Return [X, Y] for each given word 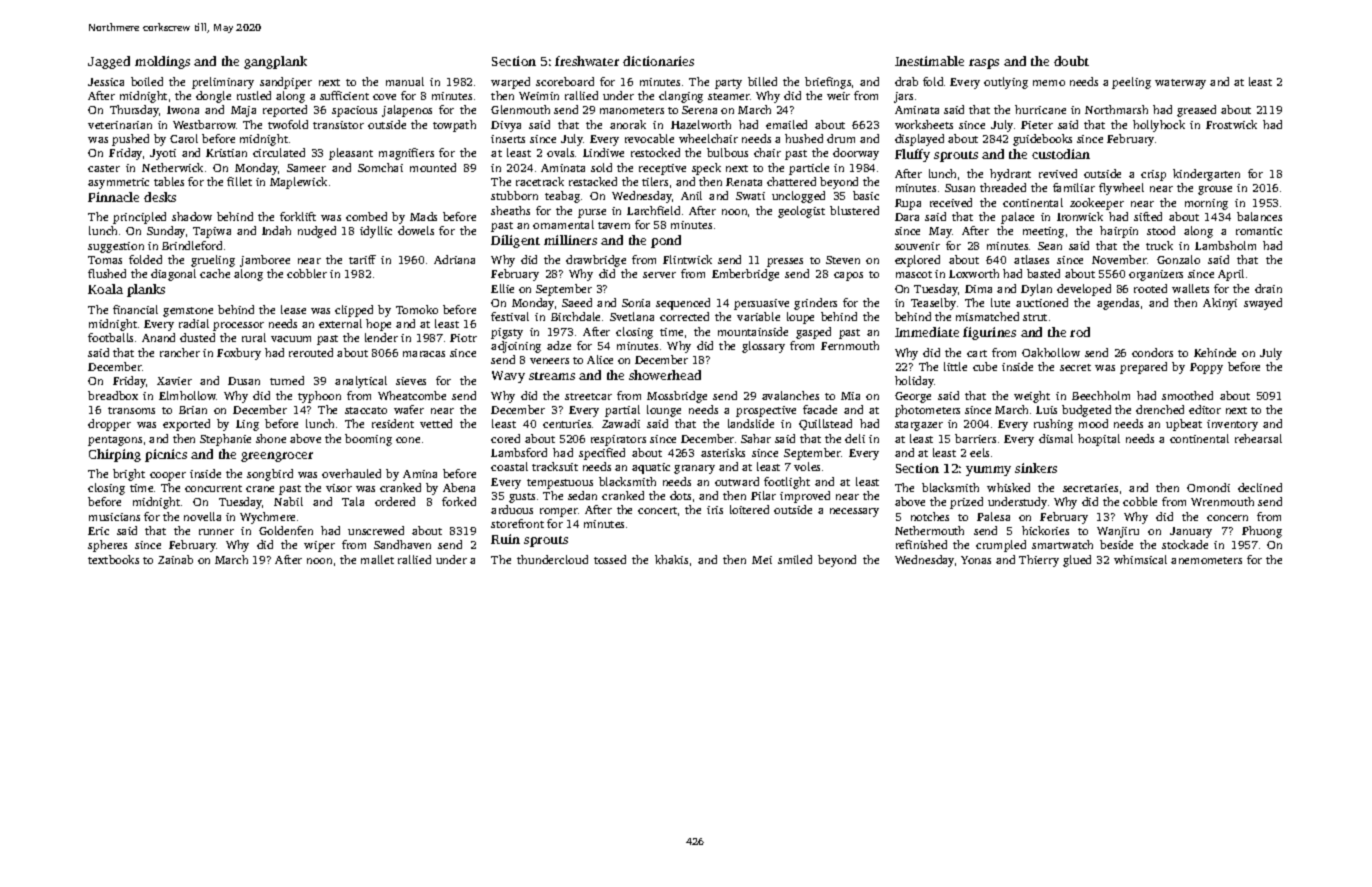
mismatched [987, 316]
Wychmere [267, 518]
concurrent [213, 488]
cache [215, 273]
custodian [1061, 154]
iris [715, 510]
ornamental [563, 224]
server [659, 275]
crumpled [1001, 546]
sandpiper [286, 83]
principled [139, 218]
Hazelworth [701, 124]
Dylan [1036, 290]
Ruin [505, 539]
